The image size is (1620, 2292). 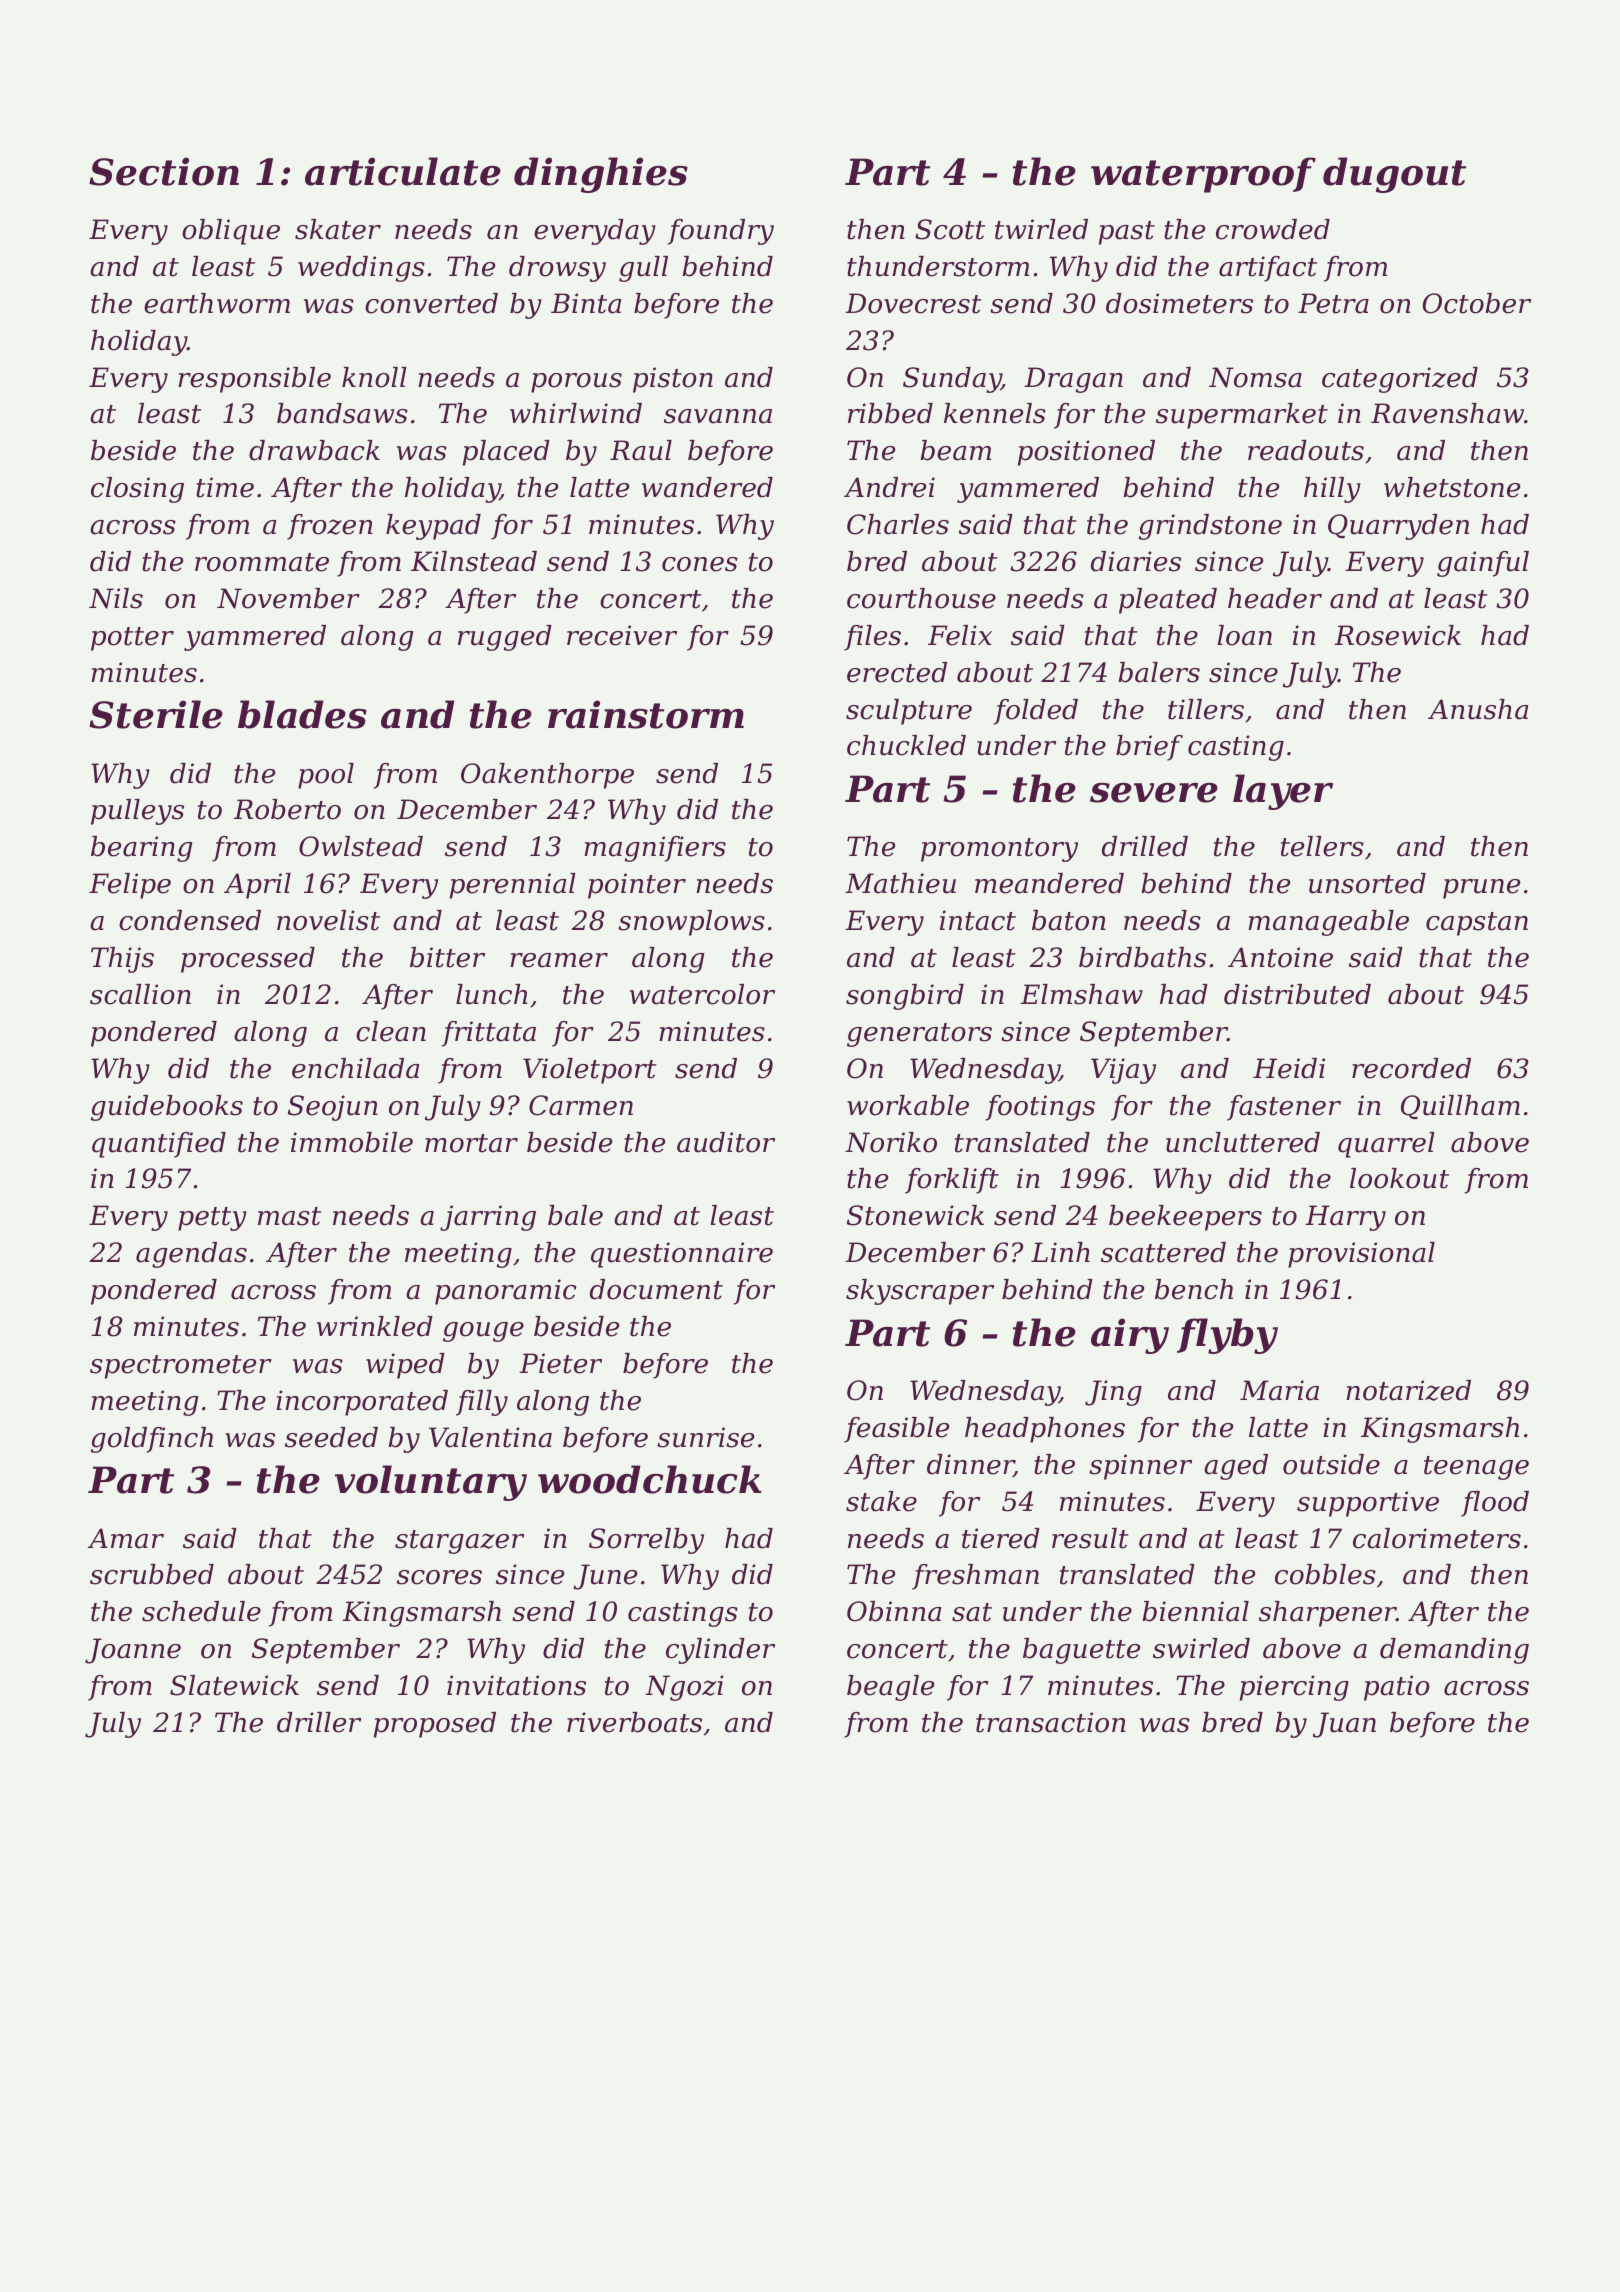 What do you see at coordinates (1273, 229) in the image?
I see `crowded` at bounding box center [1273, 229].
